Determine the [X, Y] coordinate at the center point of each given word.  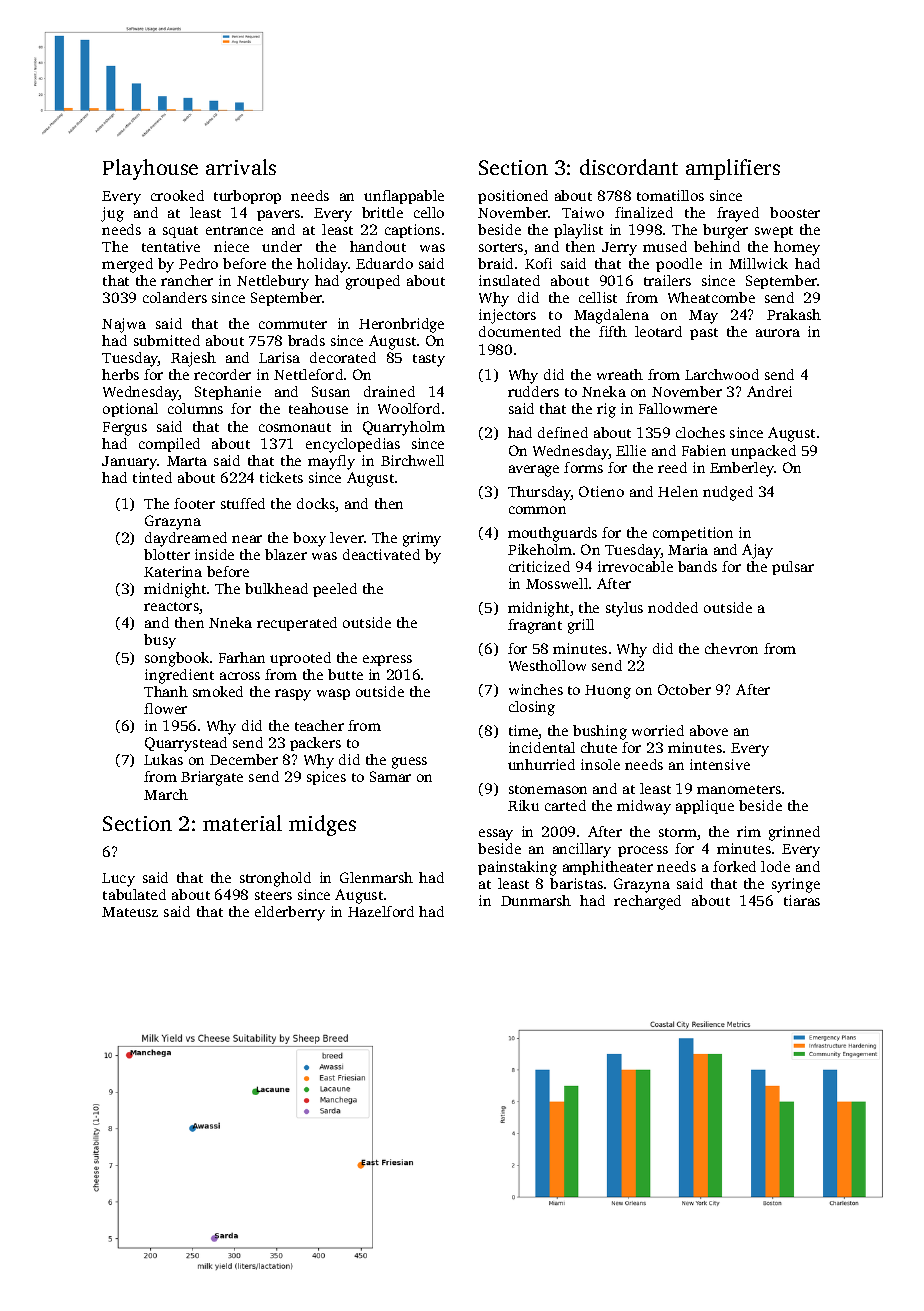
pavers [278, 215]
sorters [501, 247]
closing [532, 708]
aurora [778, 333]
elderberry [290, 913]
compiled [169, 445]
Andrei [769, 391]
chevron [731, 648]
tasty [429, 360]
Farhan [242, 657]
